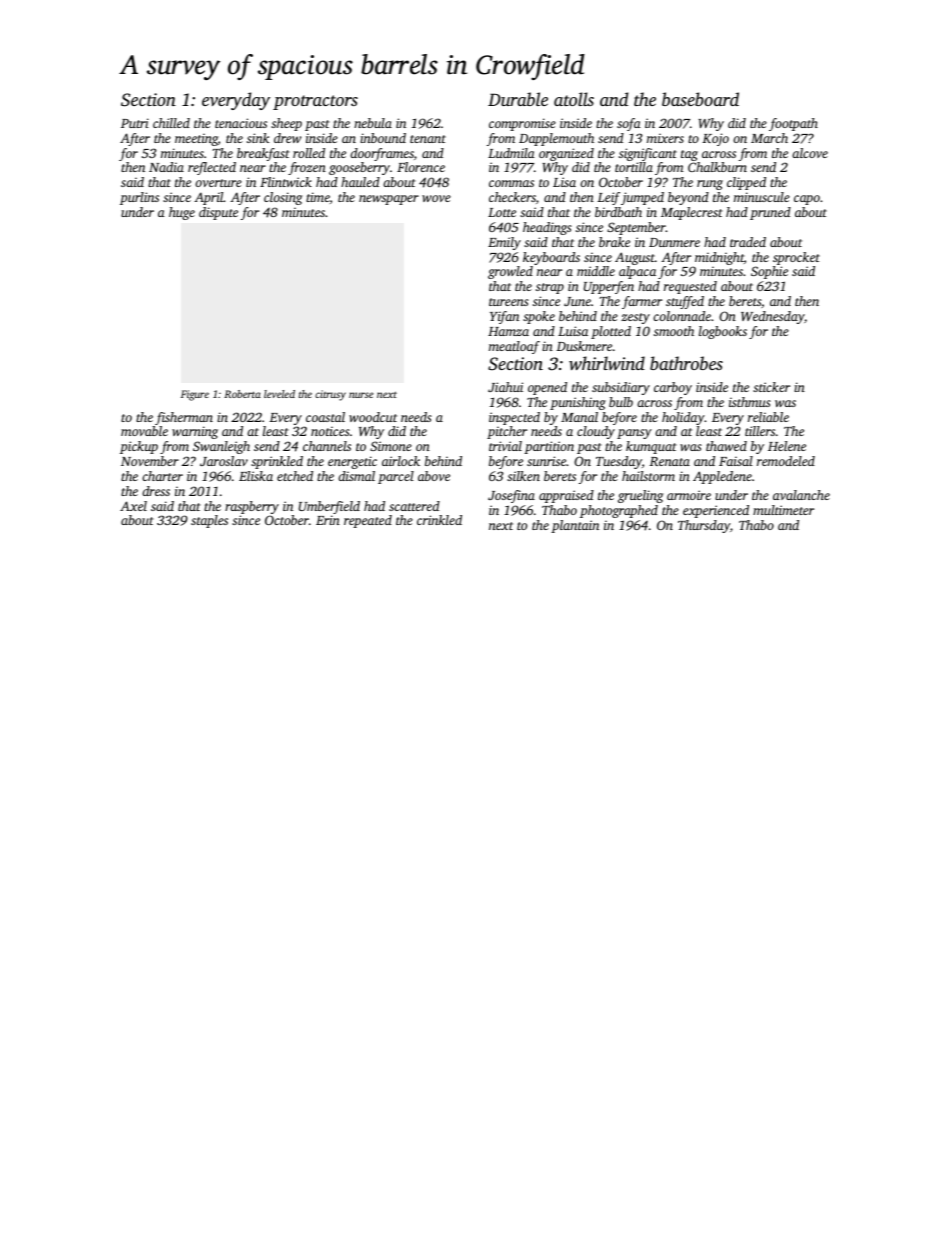 This screenshot has width=952, height=1233. I want to click on baseboard, so click(700, 99).
